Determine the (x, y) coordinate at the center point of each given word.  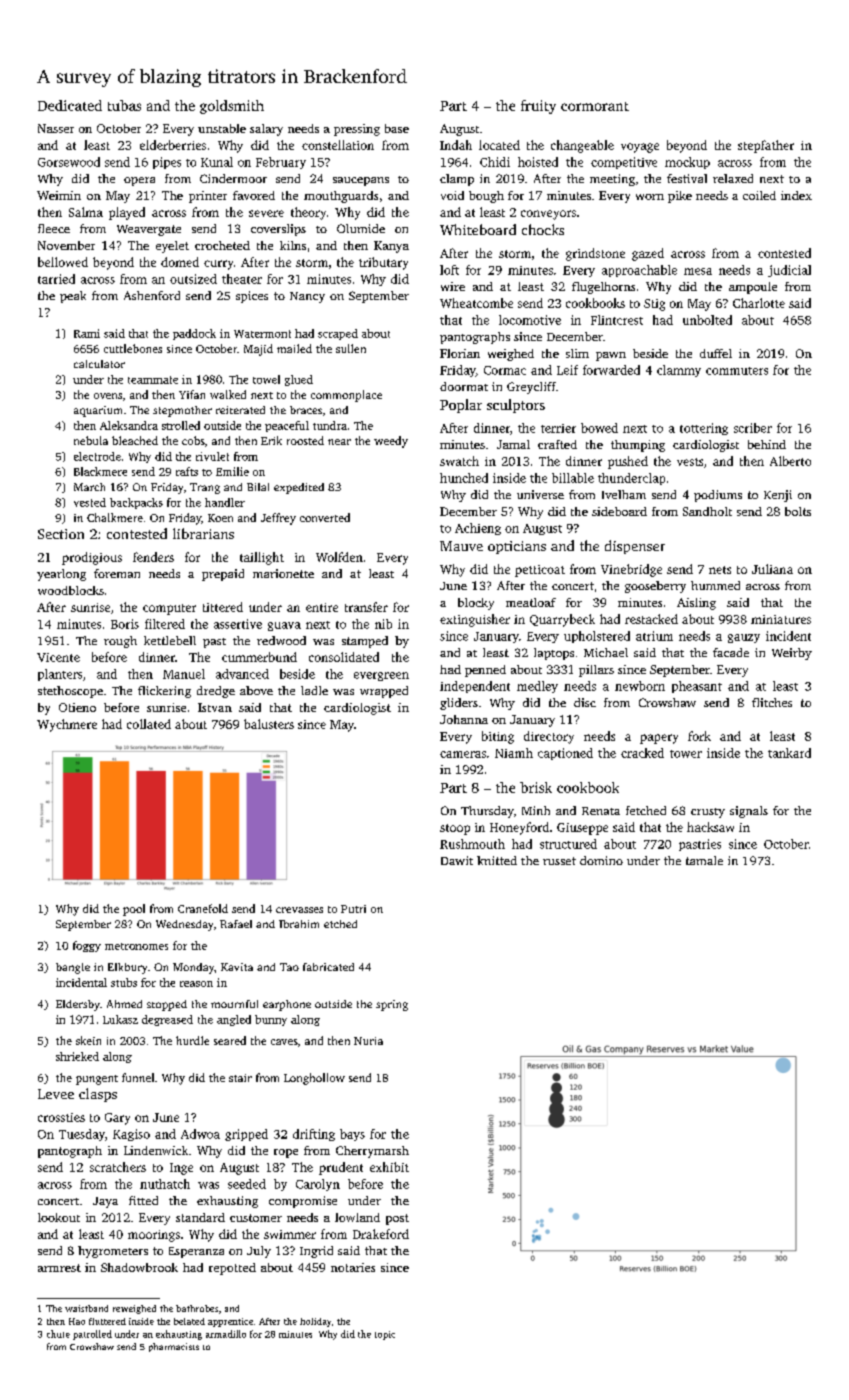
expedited (299, 488)
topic (385, 1335)
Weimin (59, 195)
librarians (203, 533)
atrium (654, 636)
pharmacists (174, 1347)
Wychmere (67, 725)
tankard (789, 753)
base (397, 128)
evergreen (381, 676)
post (397, 1219)
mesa (698, 271)
